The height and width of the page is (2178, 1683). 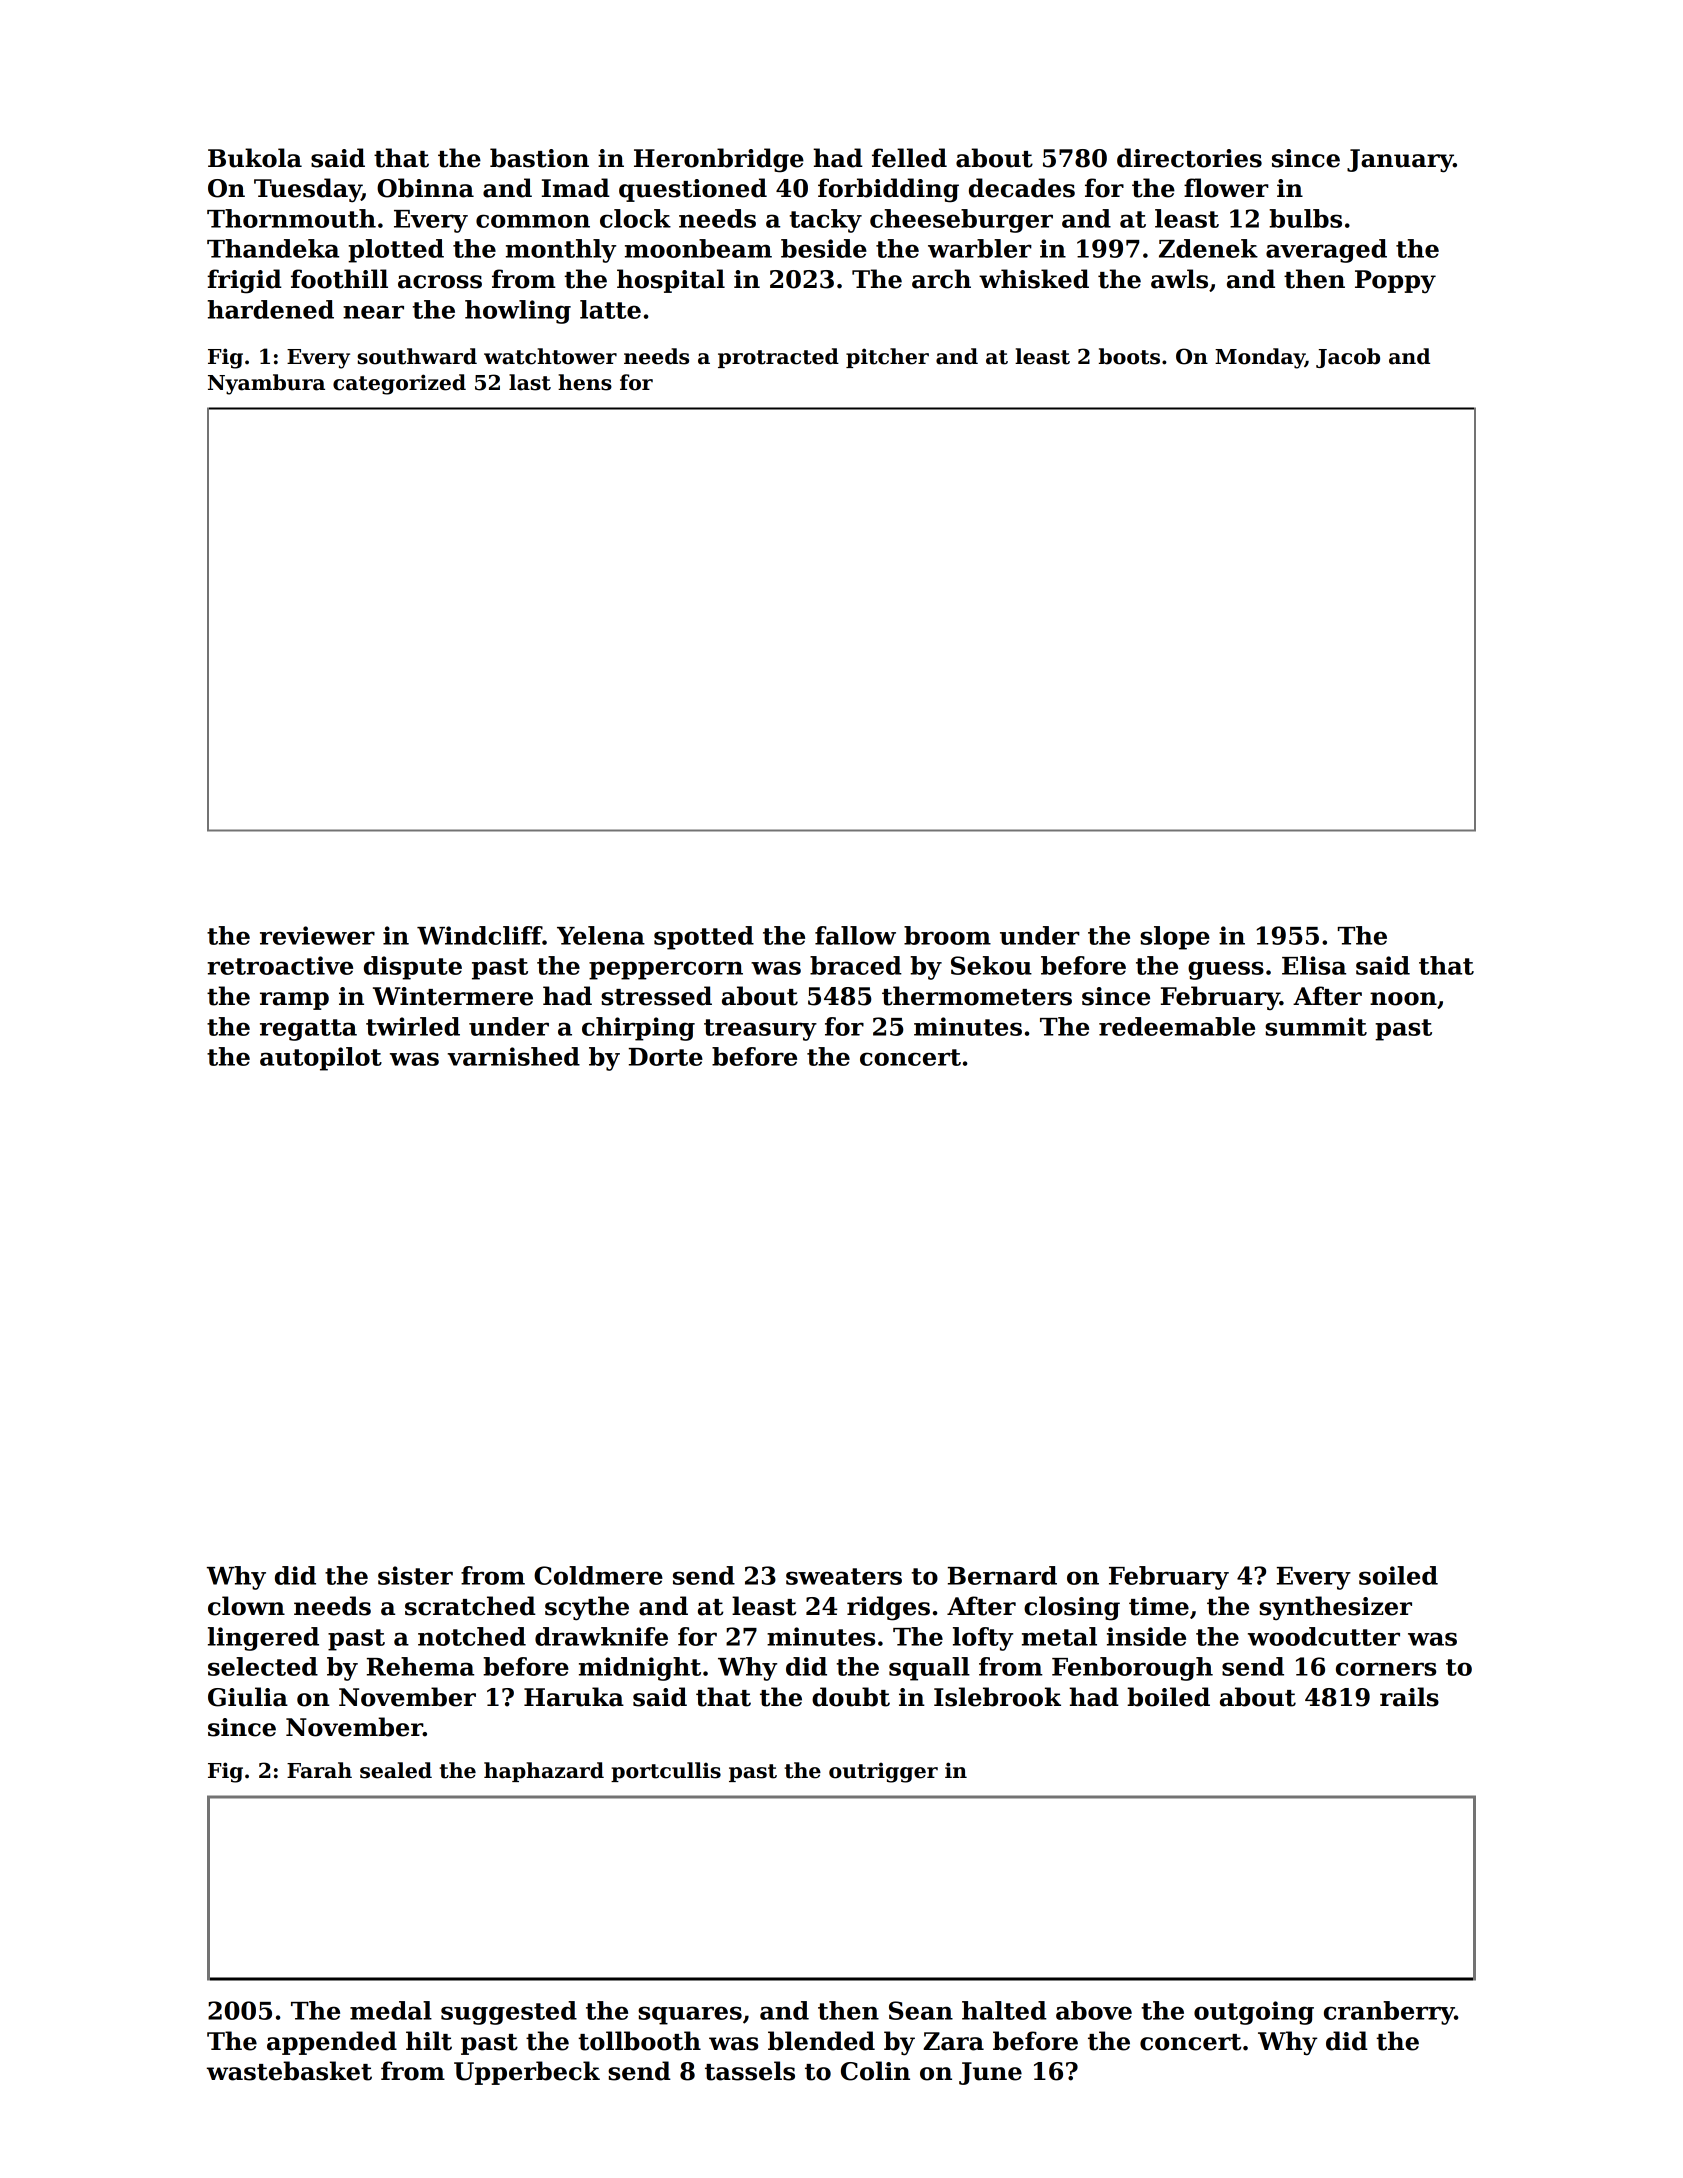 What do you see at coordinates (319, 1770) in the page?
I see `Farah` at bounding box center [319, 1770].
